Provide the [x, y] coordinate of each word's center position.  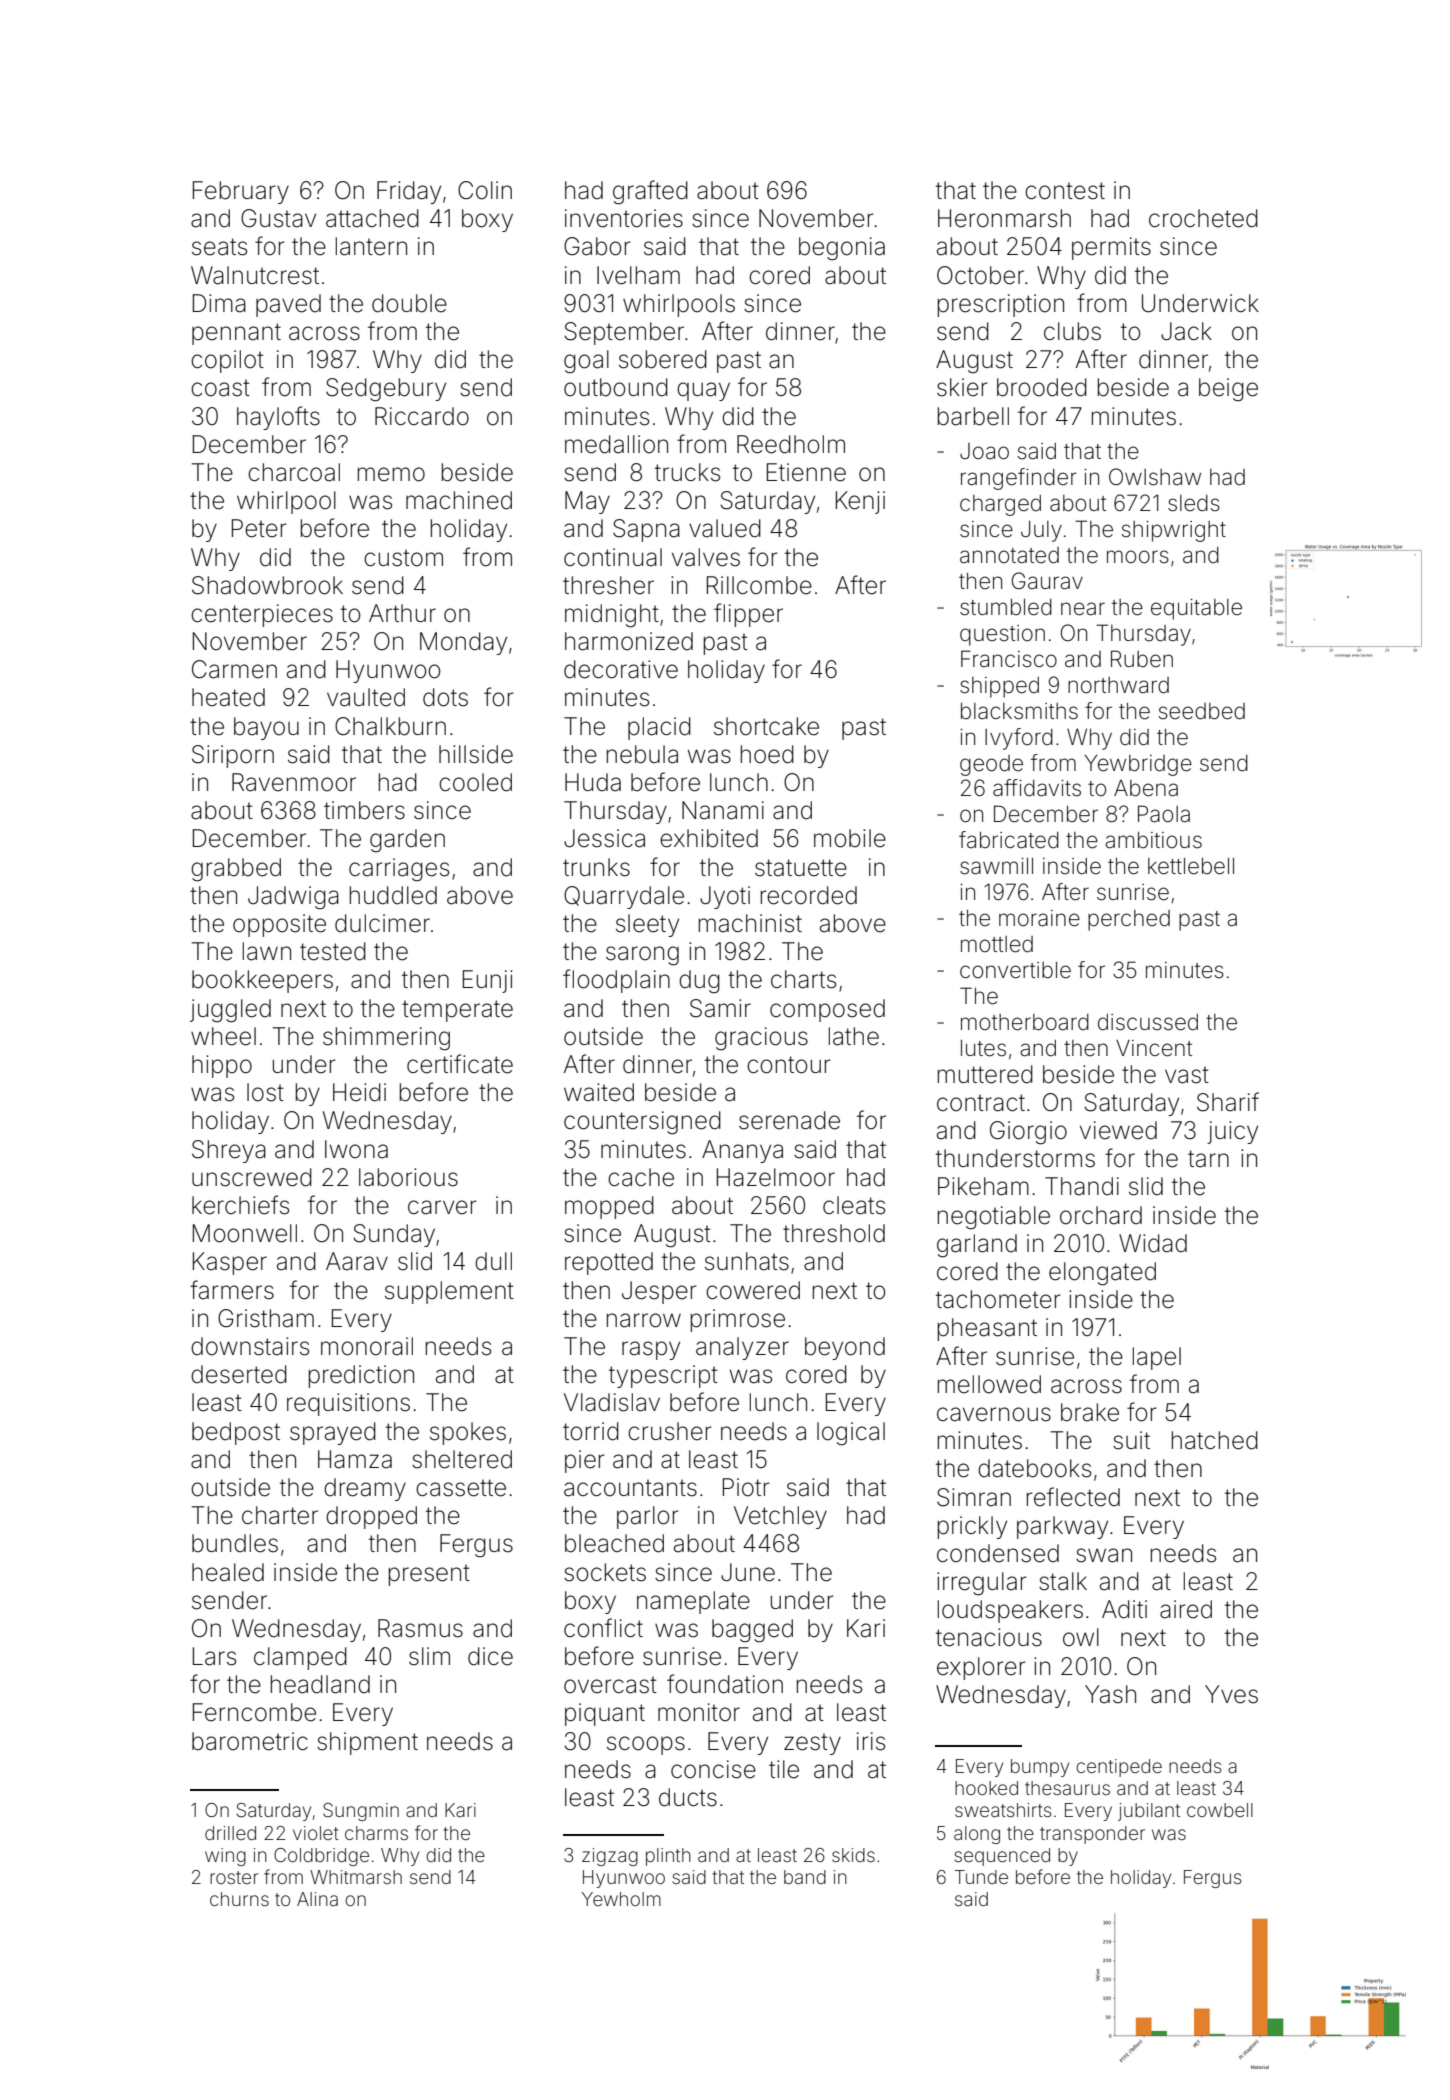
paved [288, 305]
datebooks [1034, 1468]
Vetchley [780, 1517]
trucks [687, 472]
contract [981, 1103]
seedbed [1202, 711]
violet [316, 1833]
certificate [460, 1064]
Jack [1186, 331]
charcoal [294, 472]
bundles [235, 1543]
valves [706, 557]
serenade [789, 1120]
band [805, 1877]
